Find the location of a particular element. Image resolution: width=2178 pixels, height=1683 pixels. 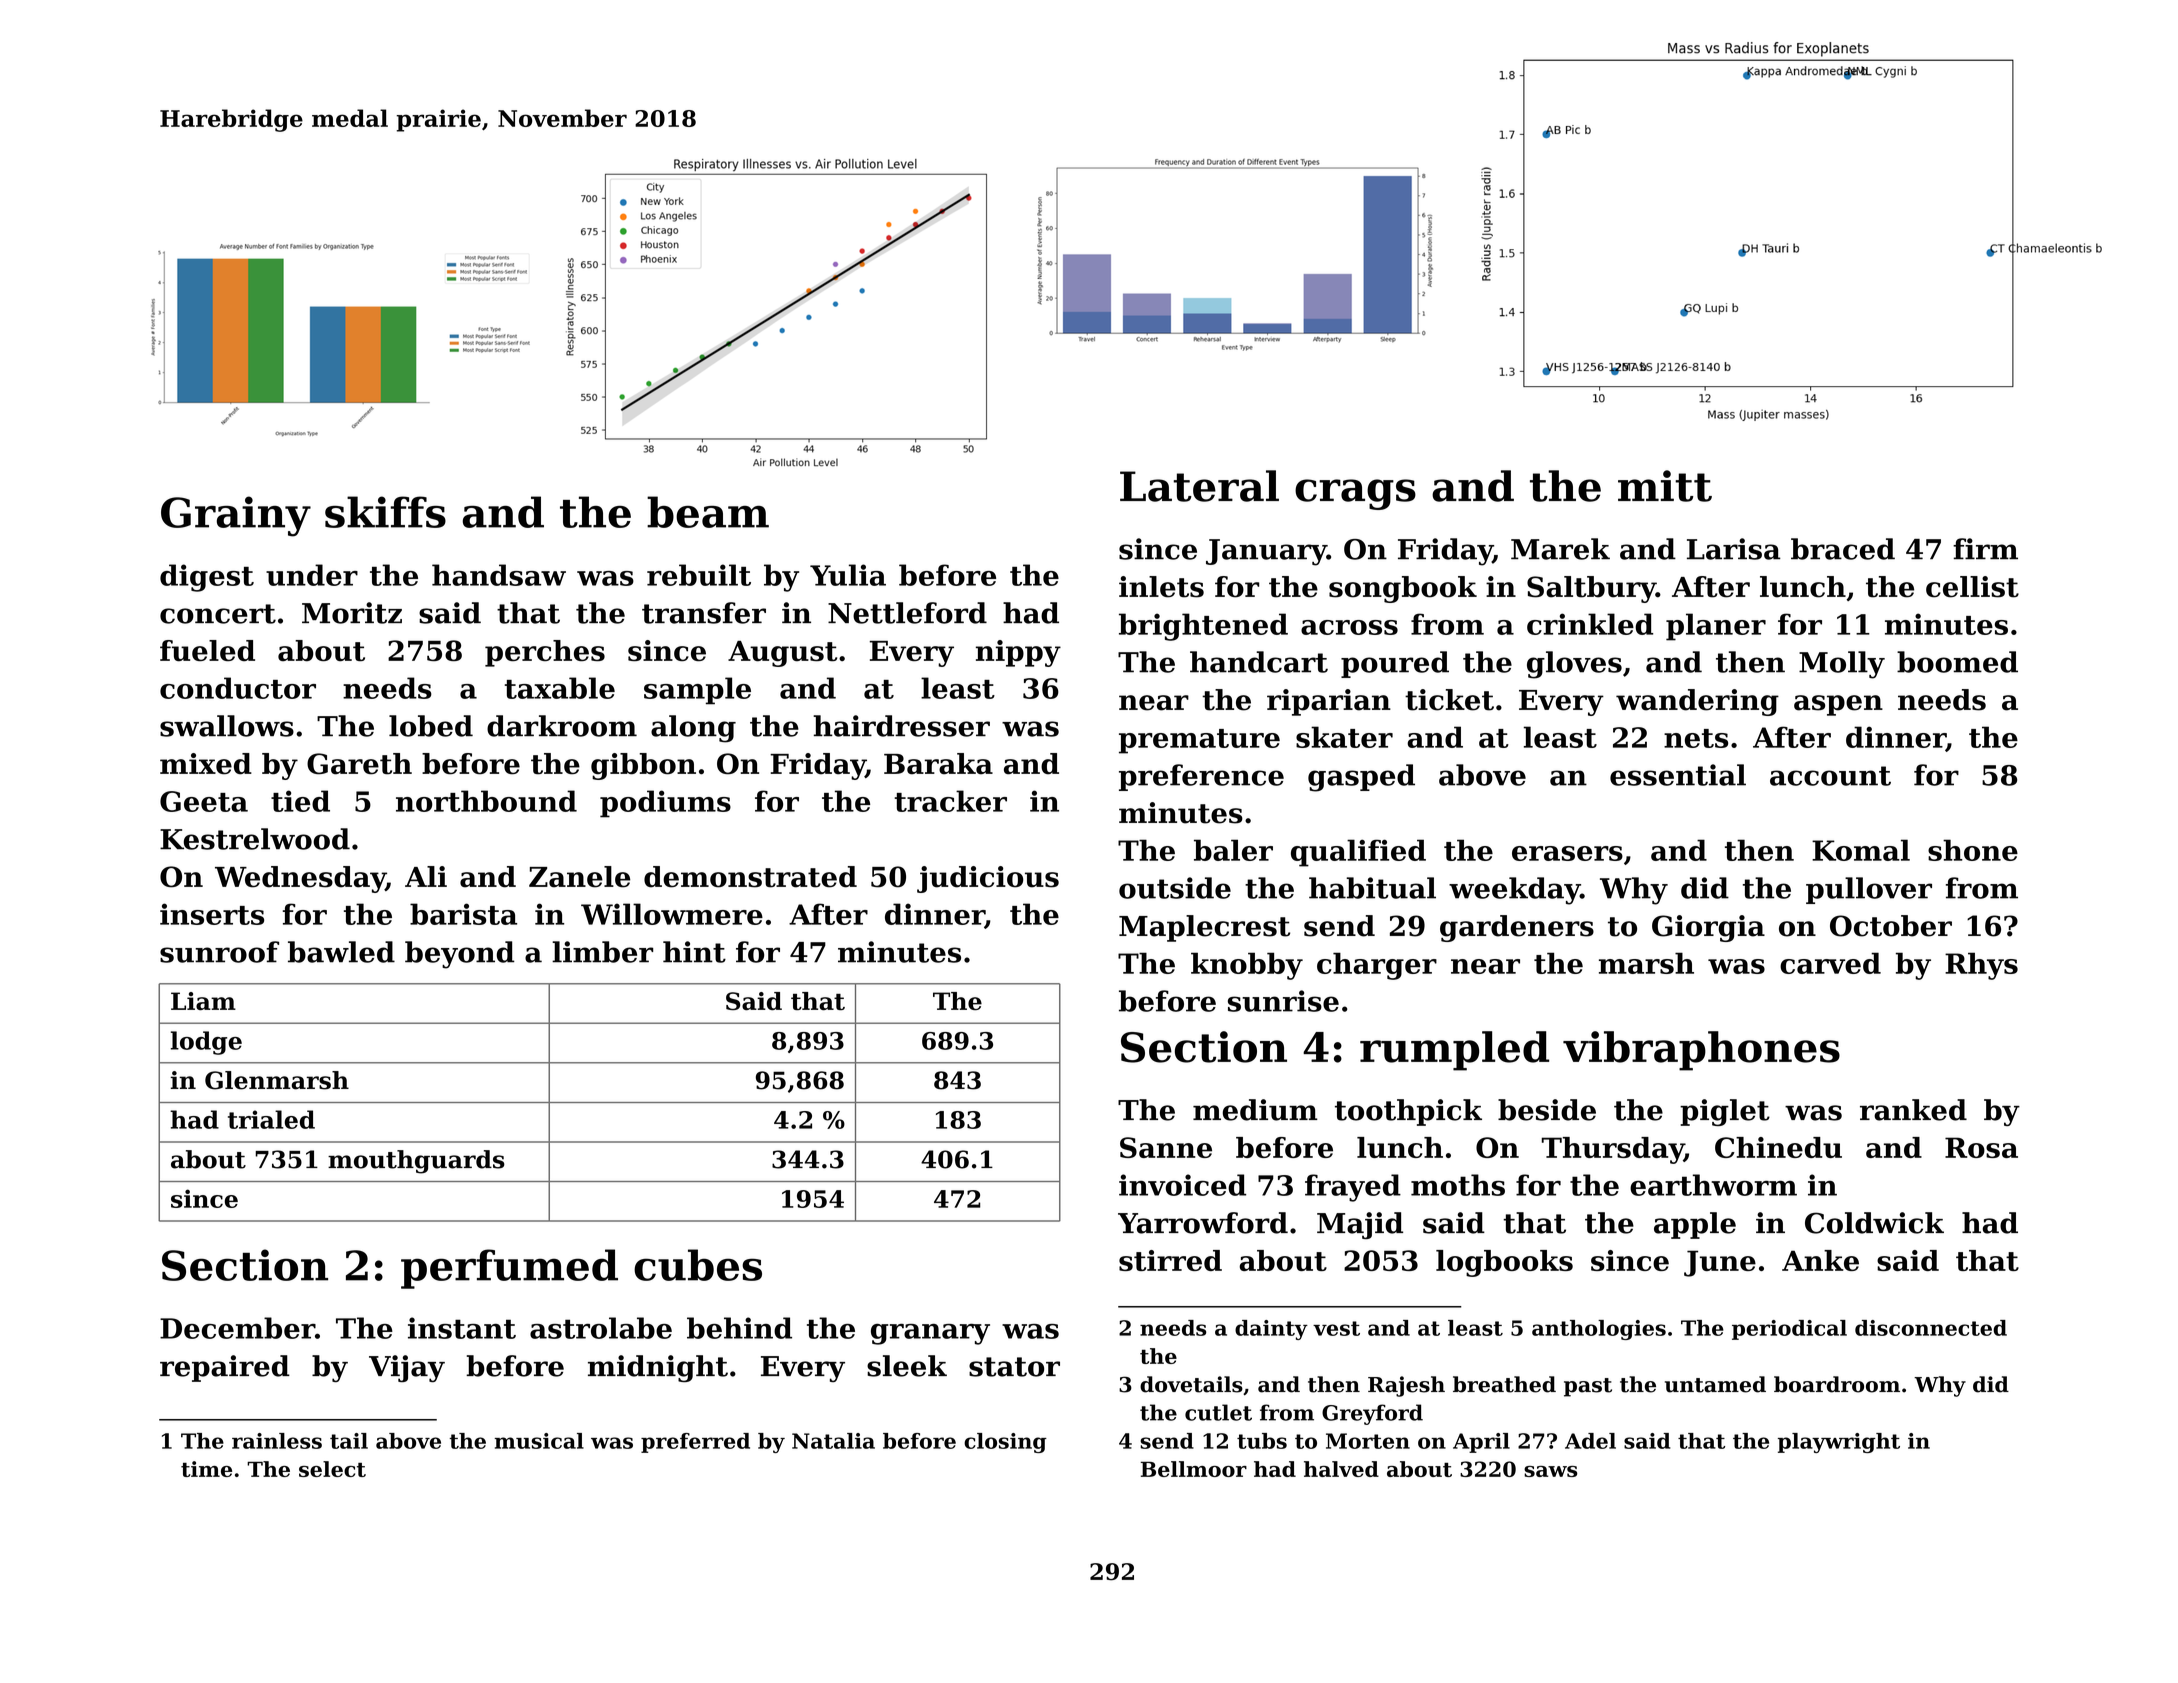

poured is located at coordinates (1395, 664).
